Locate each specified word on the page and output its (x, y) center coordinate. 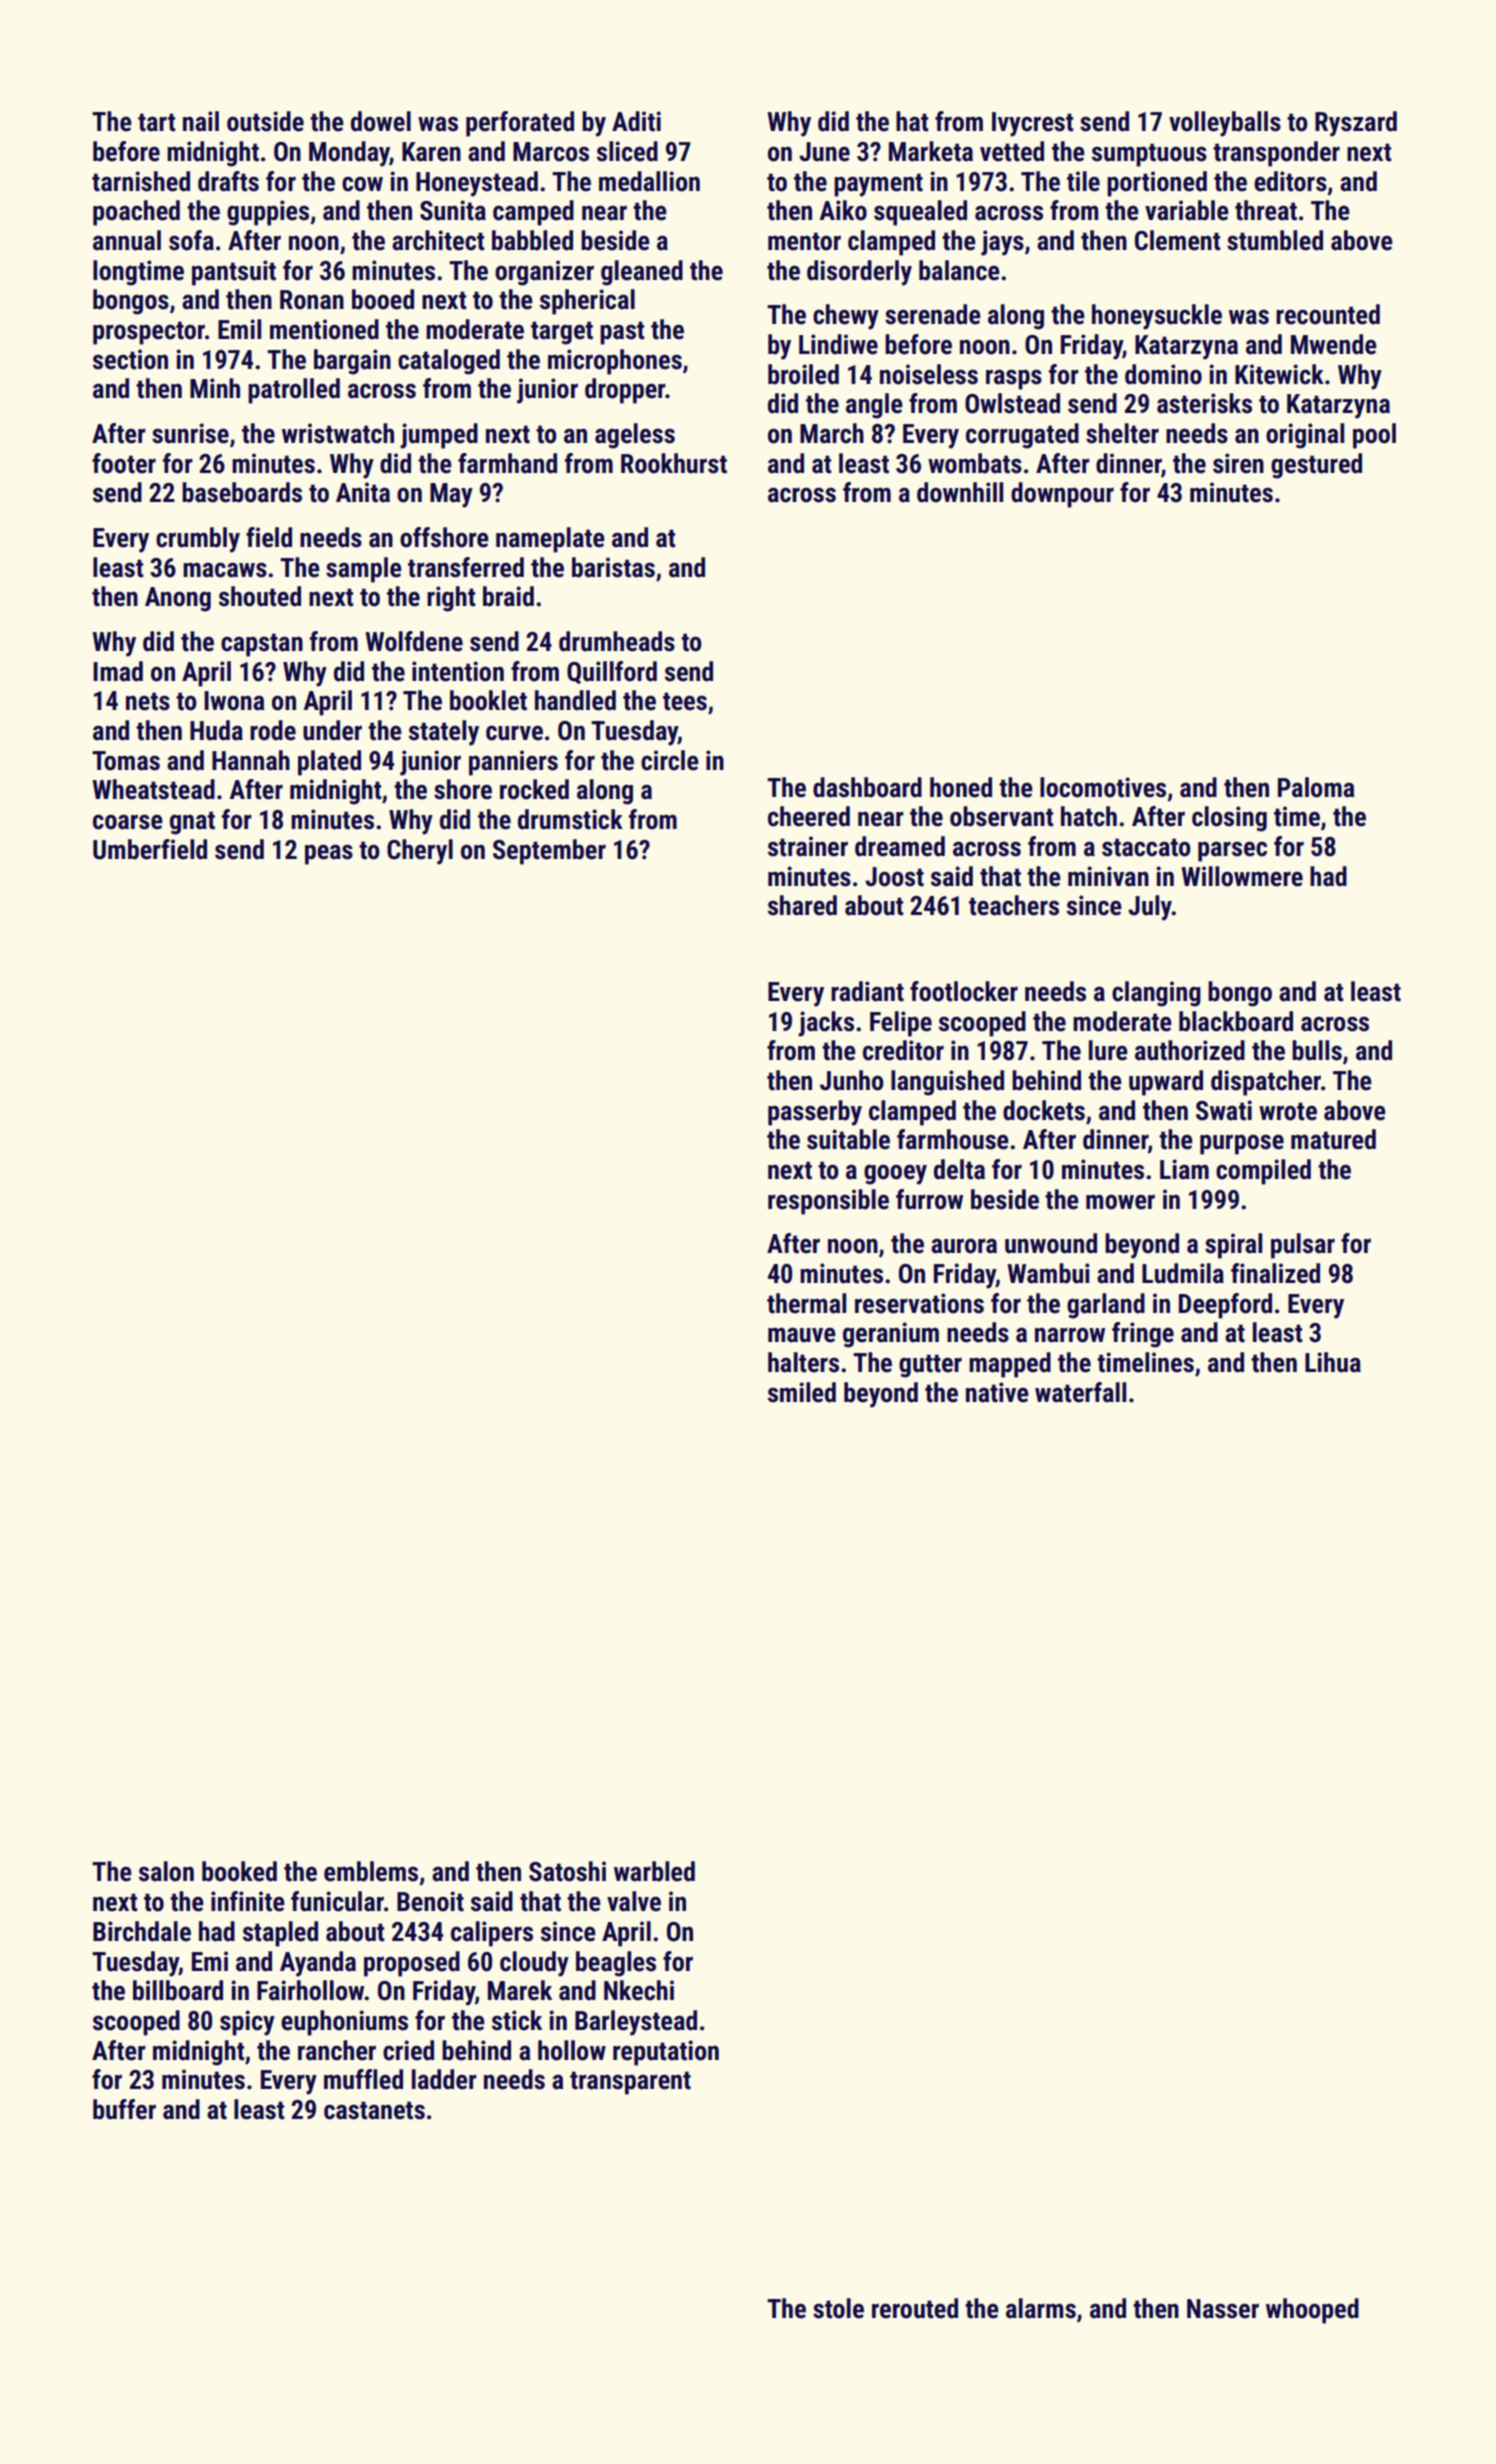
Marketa (931, 151)
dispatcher (1266, 1083)
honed (961, 787)
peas (329, 854)
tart (157, 122)
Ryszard (1356, 124)
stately (444, 733)
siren (1238, 463)
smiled (802, 1392)
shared (802, 905)
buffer (124, 2109)
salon (166, 1871)
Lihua (1333, 1362)
